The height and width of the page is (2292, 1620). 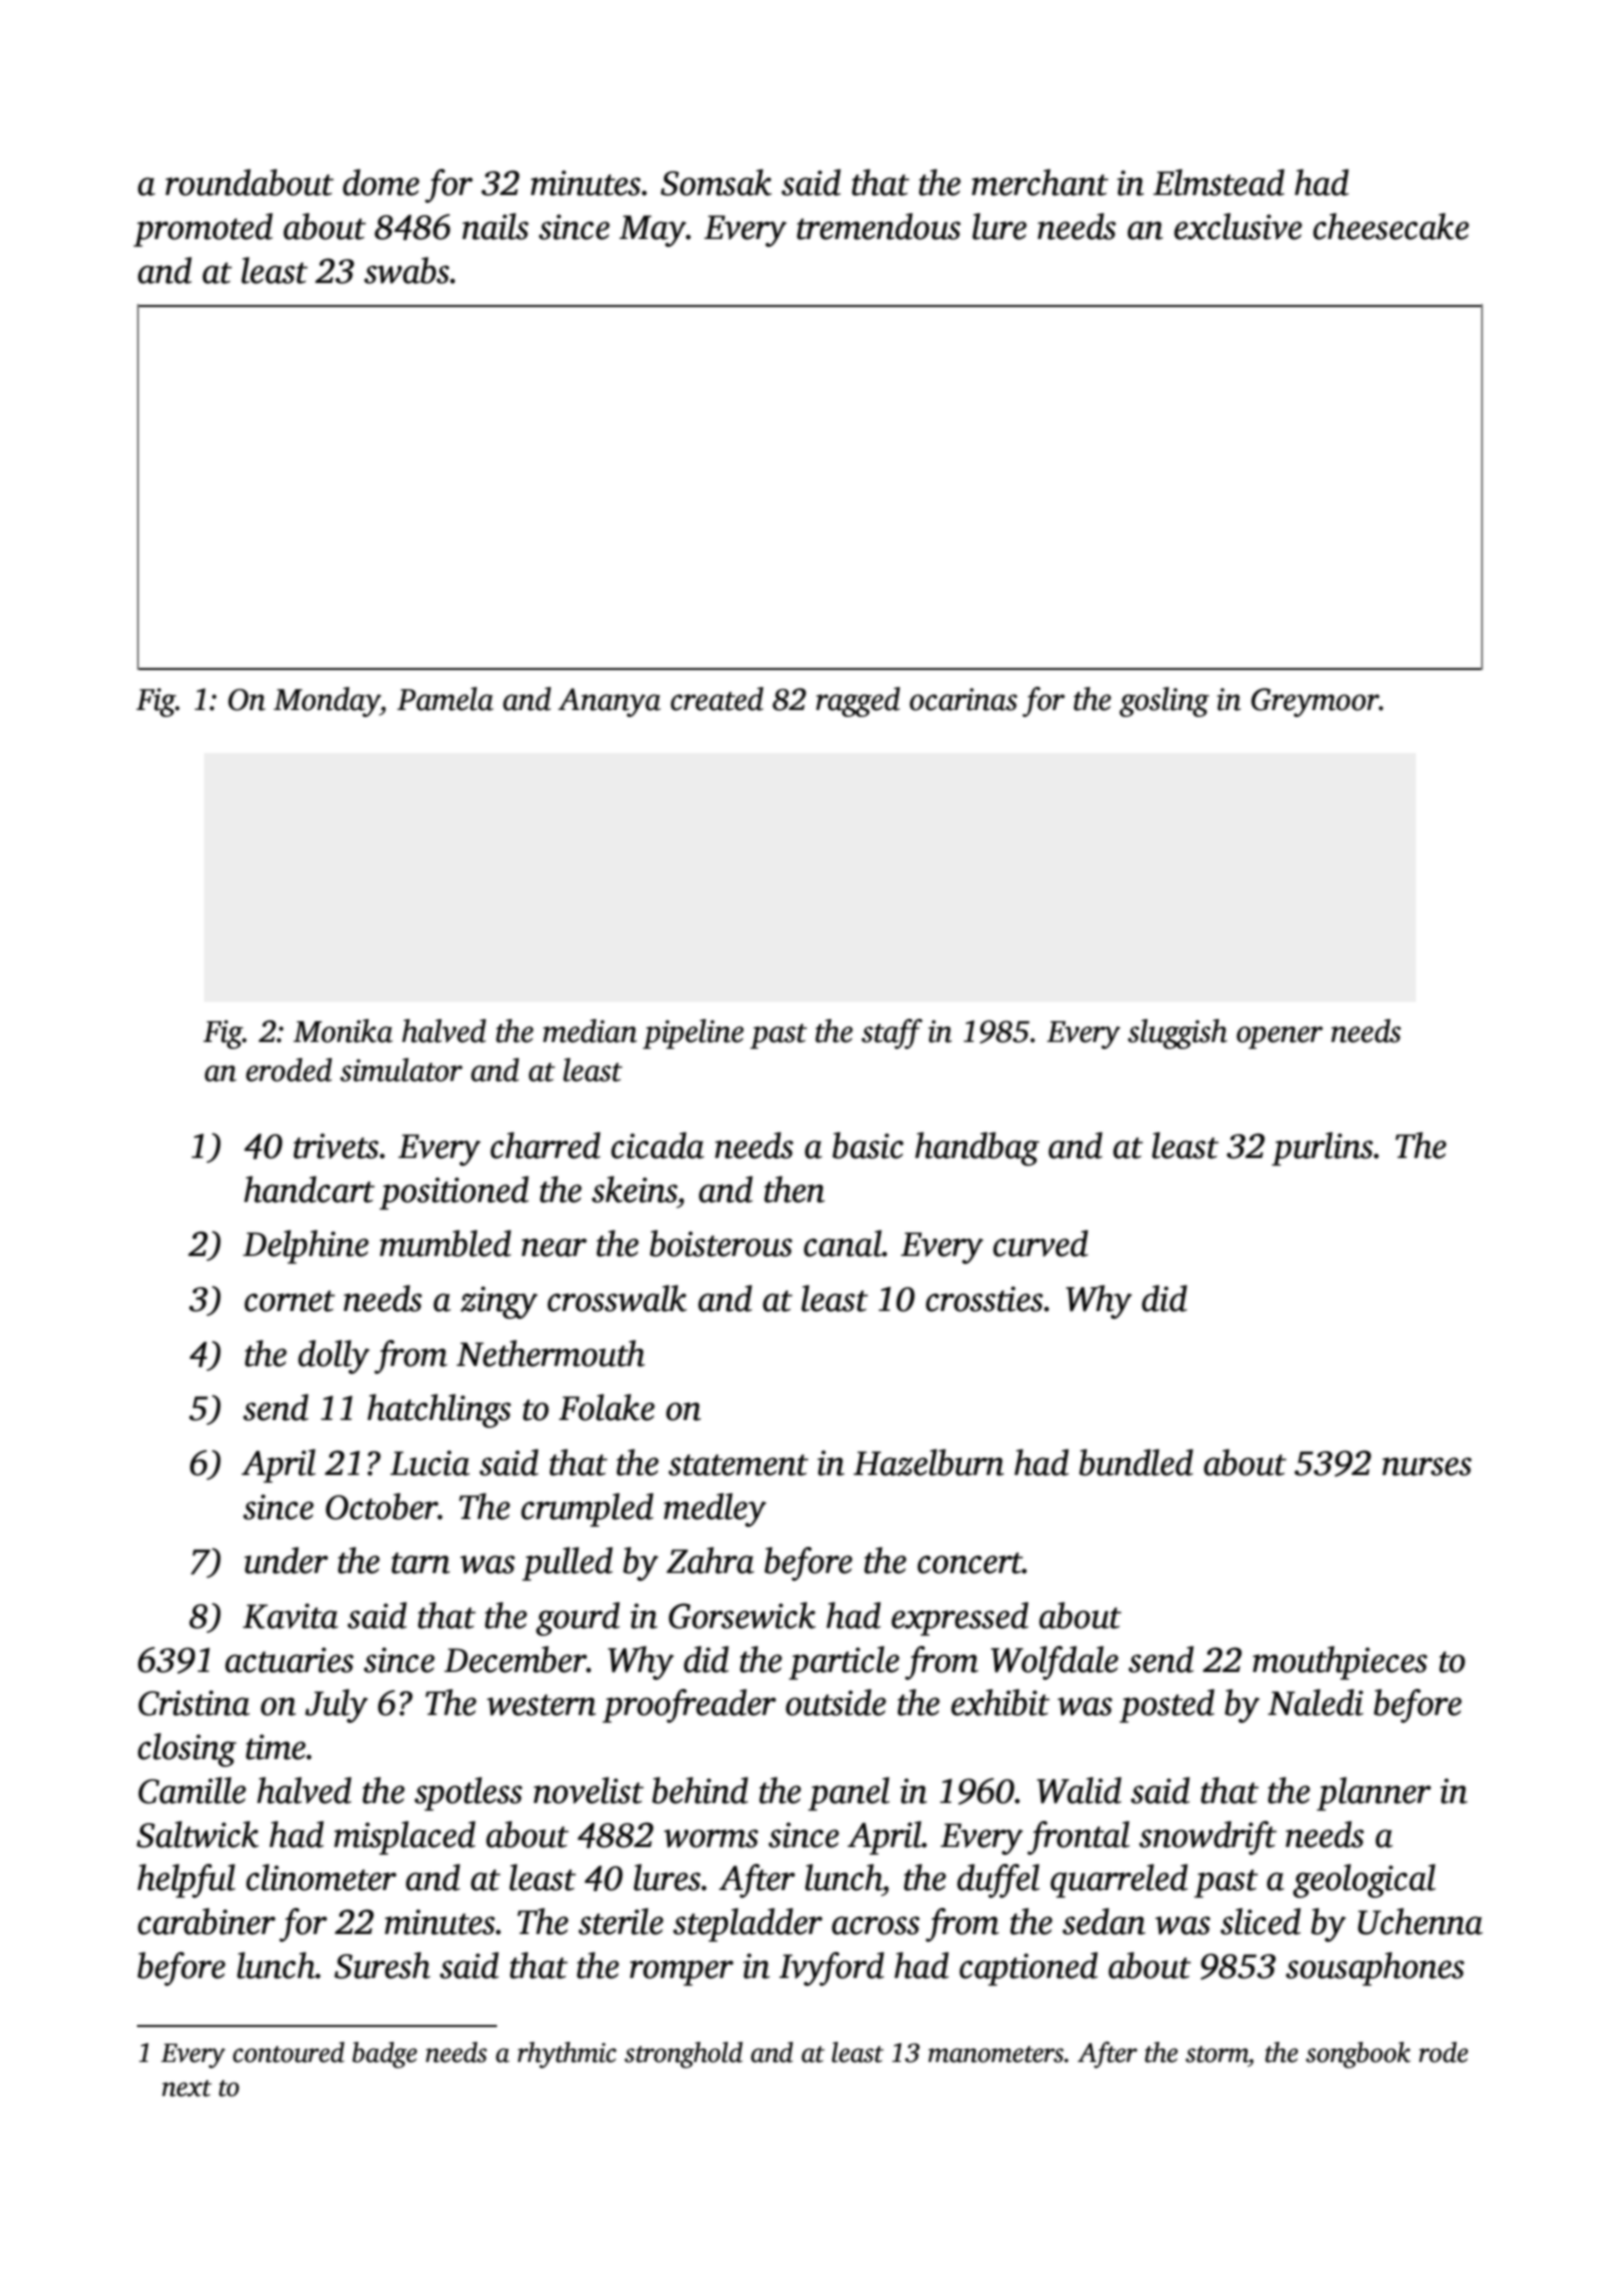 What do you see at coordinates (1280, 1037) in the page?
I see `opener` at bounding box center [1280, 1037].
